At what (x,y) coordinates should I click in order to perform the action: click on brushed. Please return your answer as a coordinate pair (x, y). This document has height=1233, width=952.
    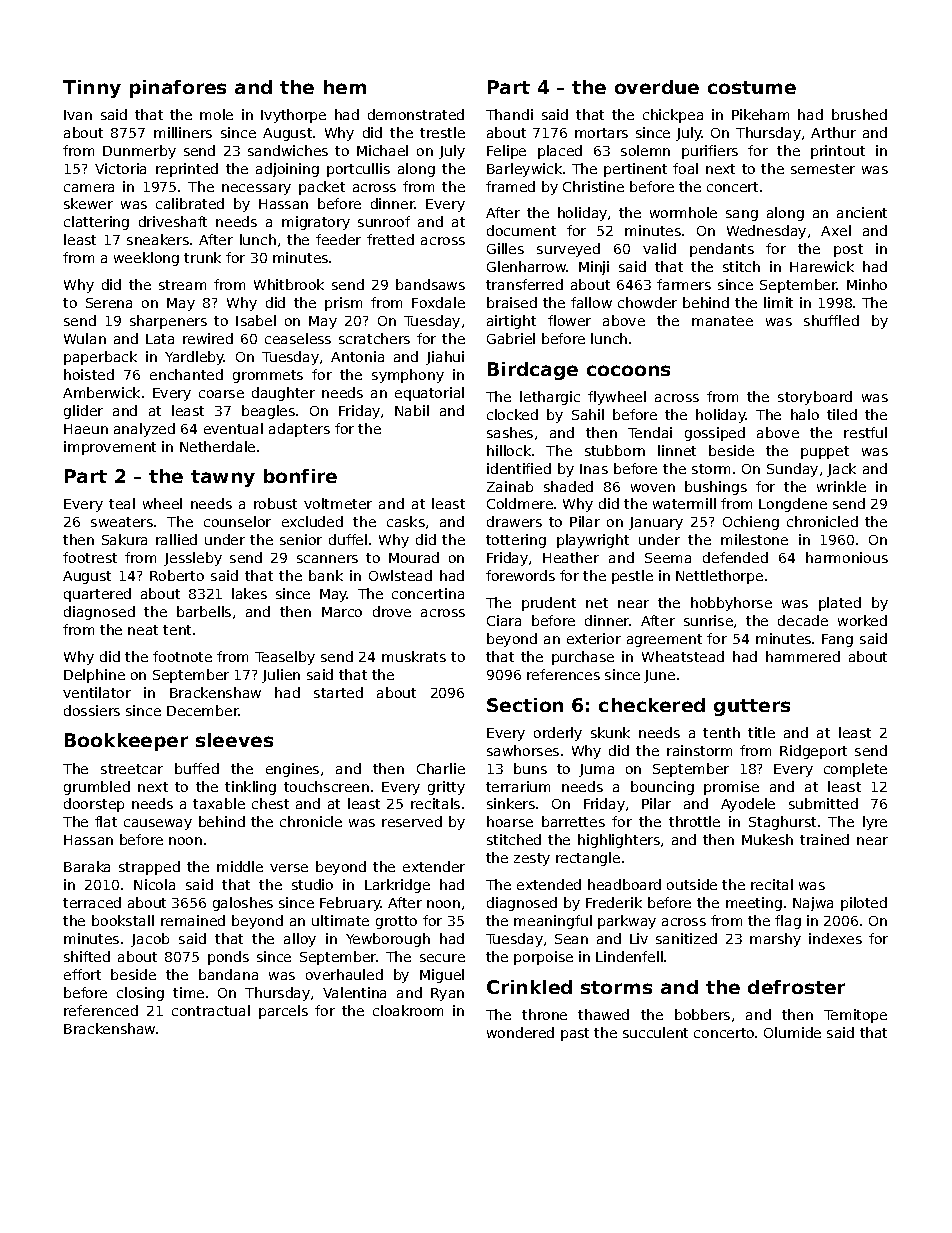
    Looking at the image, I should click on (859, 114).
